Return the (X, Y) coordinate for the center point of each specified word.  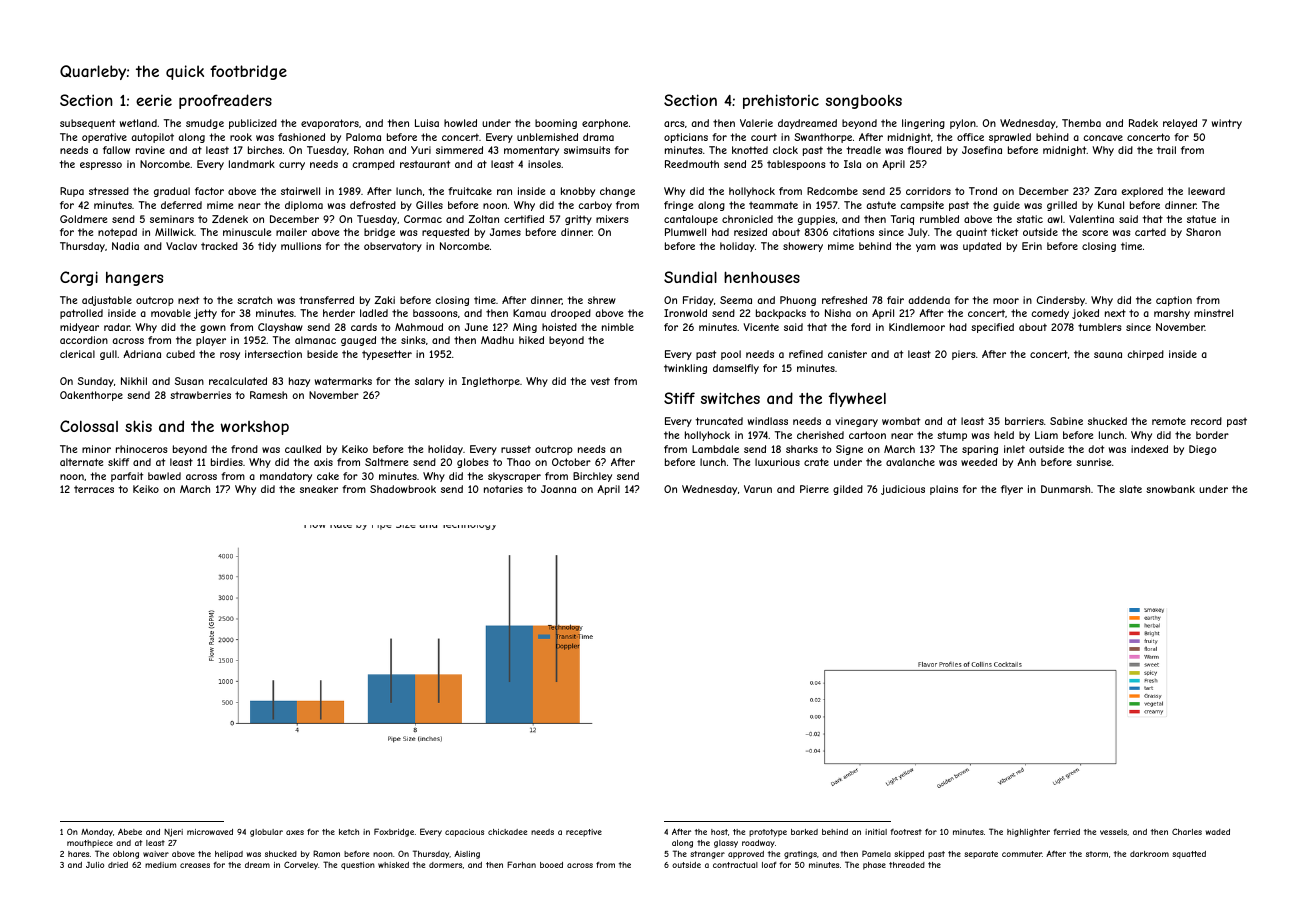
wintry (1227, 124)
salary (429, 382)
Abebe (130, 831)
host (719, 832)
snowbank (1170, 489)
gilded (848, 490)
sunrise (1093, 462)
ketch (349, 832)
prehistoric (781, 101)
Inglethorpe (491, 382)
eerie (154, 100)
